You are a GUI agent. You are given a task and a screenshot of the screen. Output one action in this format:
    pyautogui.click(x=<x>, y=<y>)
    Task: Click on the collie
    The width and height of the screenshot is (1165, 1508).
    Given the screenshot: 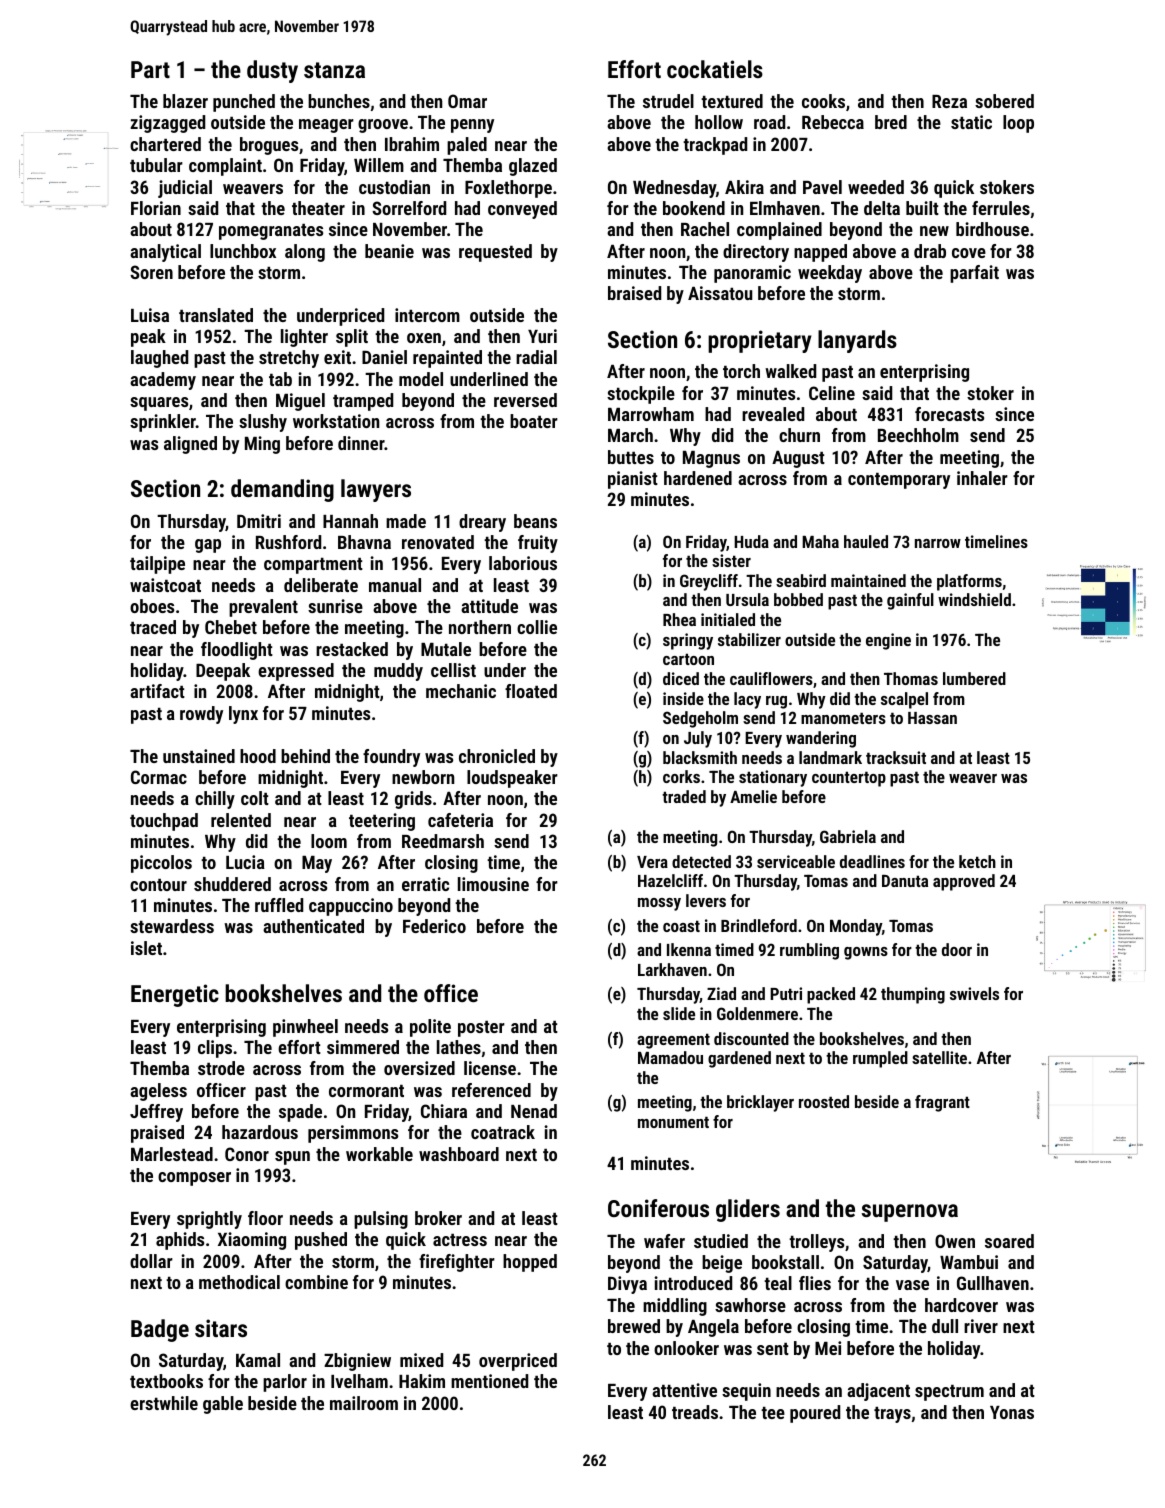 What is the action you would take?
    pyautogui.click(x=537, y=627)
